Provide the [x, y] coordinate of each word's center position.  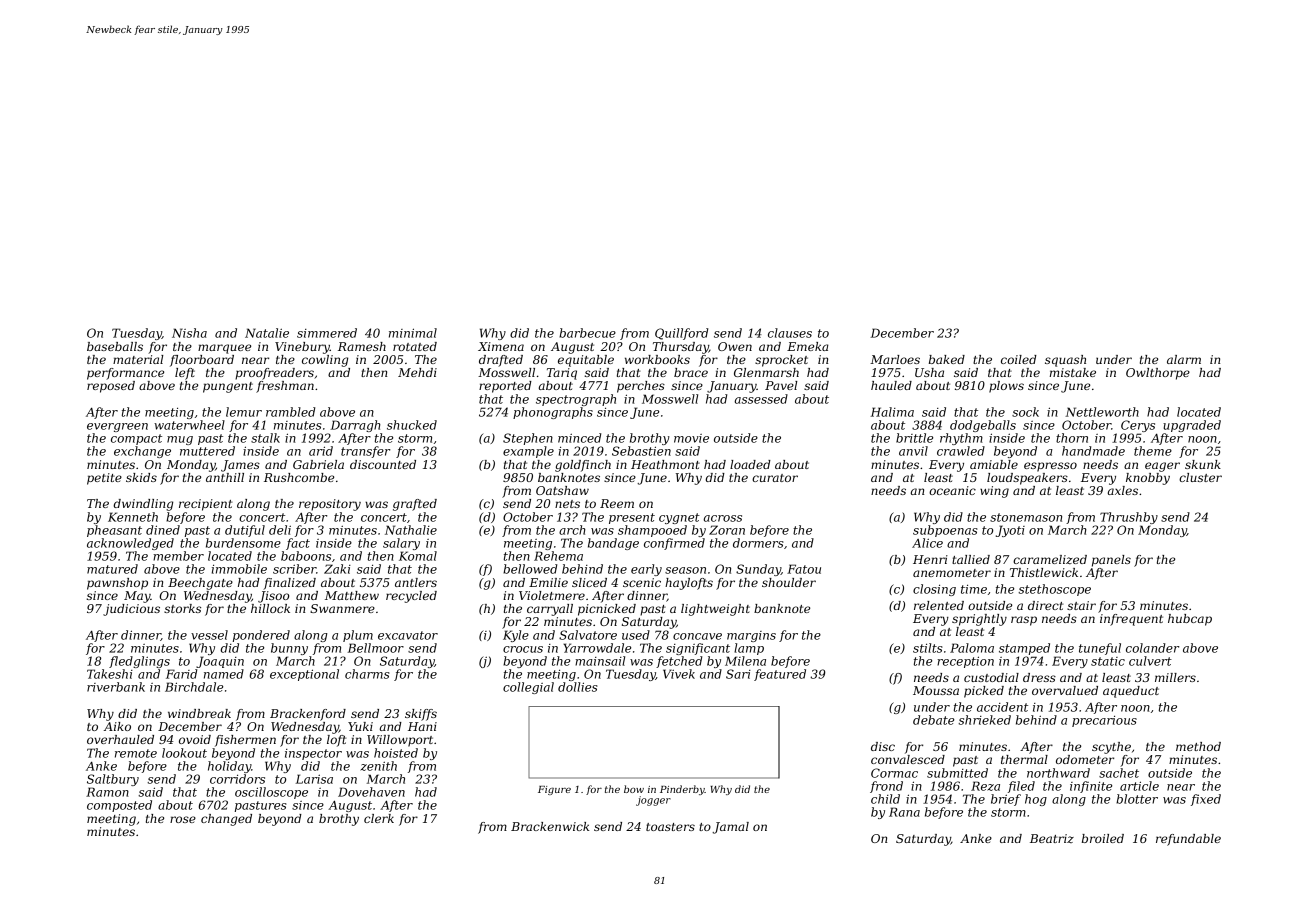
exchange [142, 452]
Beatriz [1052, 838]
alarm [1184, 359]
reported [505, 387]
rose [183, 819]
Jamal [730, 828]
